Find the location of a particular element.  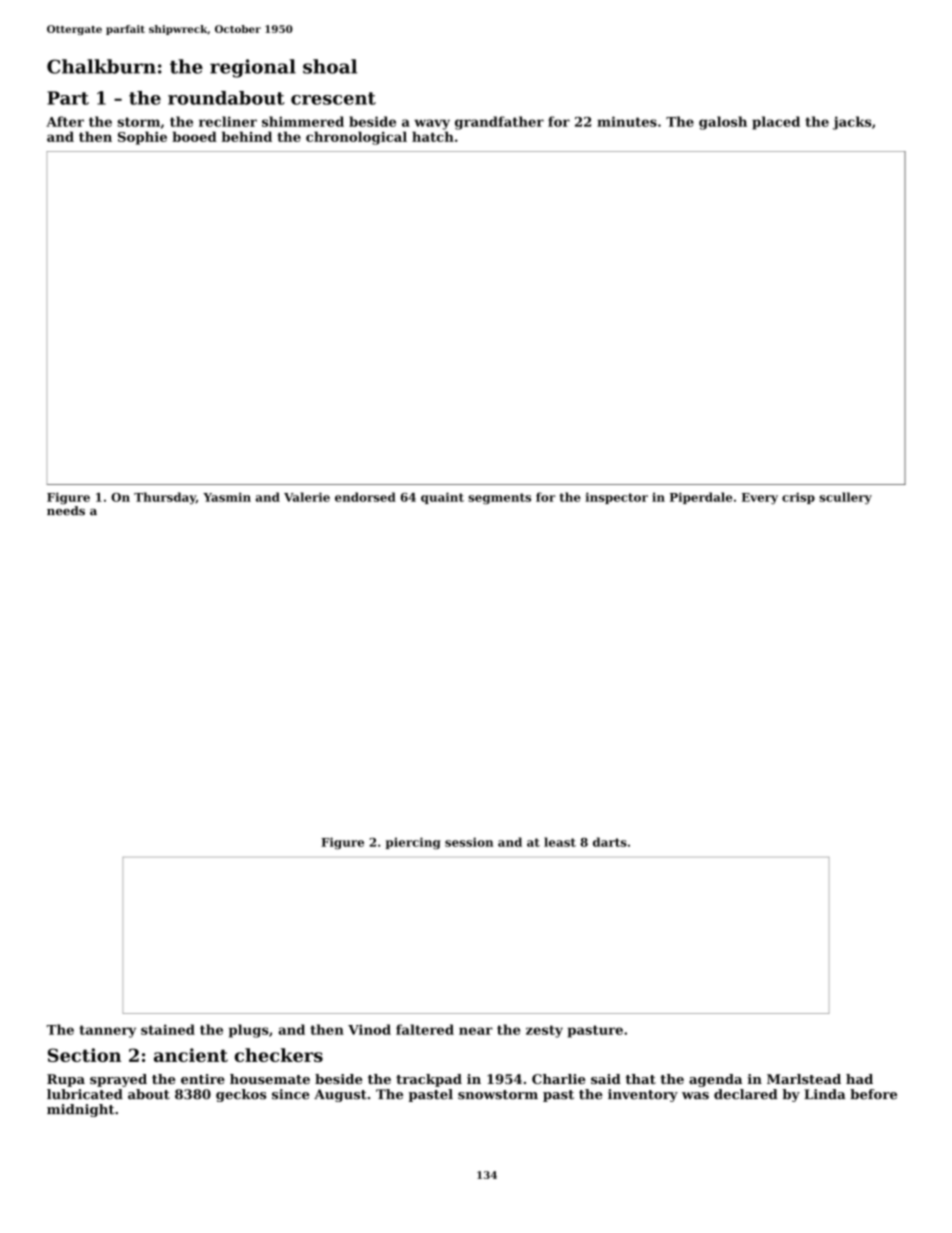

recliner is located at coordinates (228, 121).
